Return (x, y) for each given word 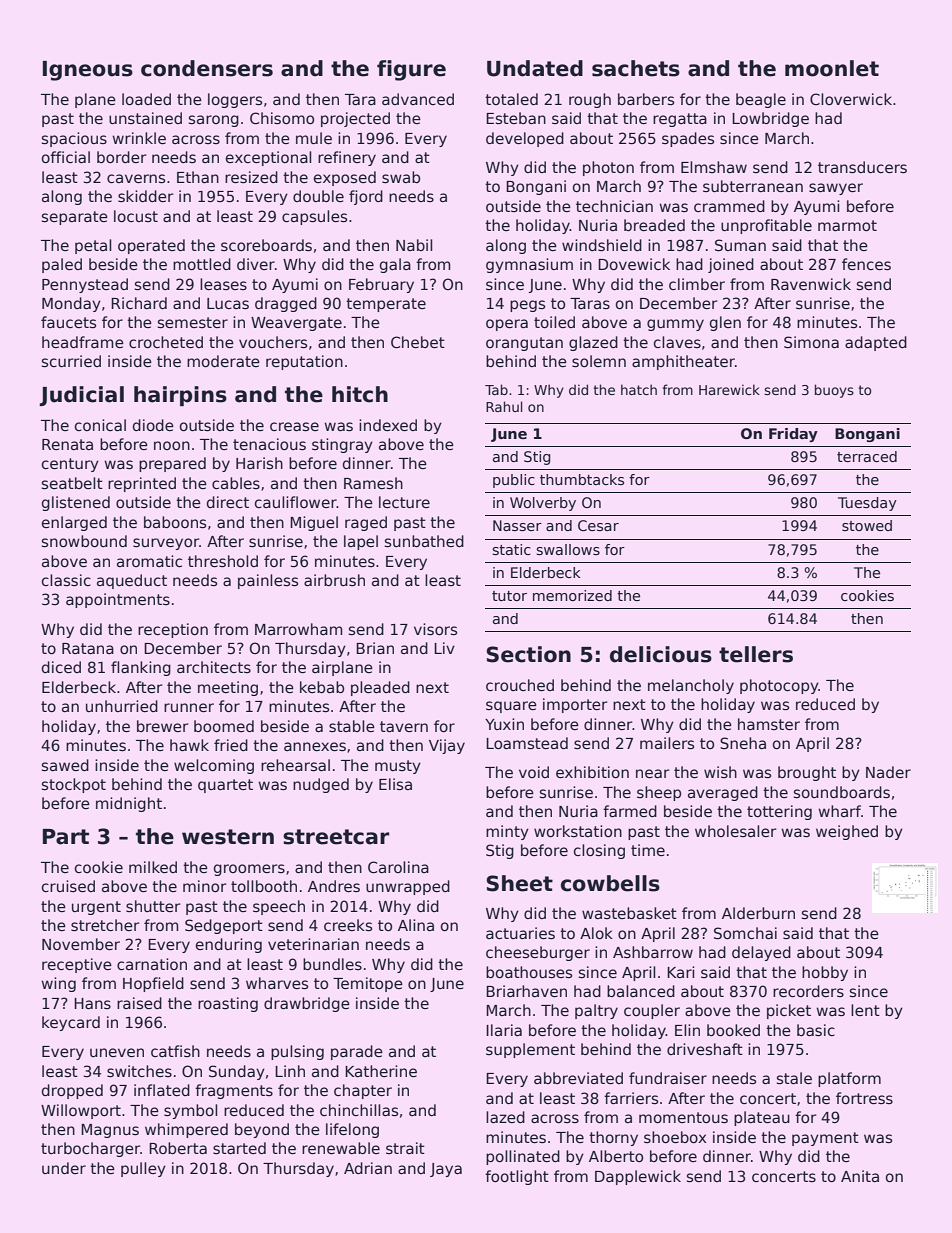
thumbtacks (582, 479)
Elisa (395, 784)
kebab (322, 687)
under (64, 1168)
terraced (867, 456)
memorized (572, 595)
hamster (769, 724)
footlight (517, 1177)
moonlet (832, 68)
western (228, 837)
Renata (67, 444)
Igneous (88, 71)
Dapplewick (638, 1177)
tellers (756, 654)
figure (411, 70)
